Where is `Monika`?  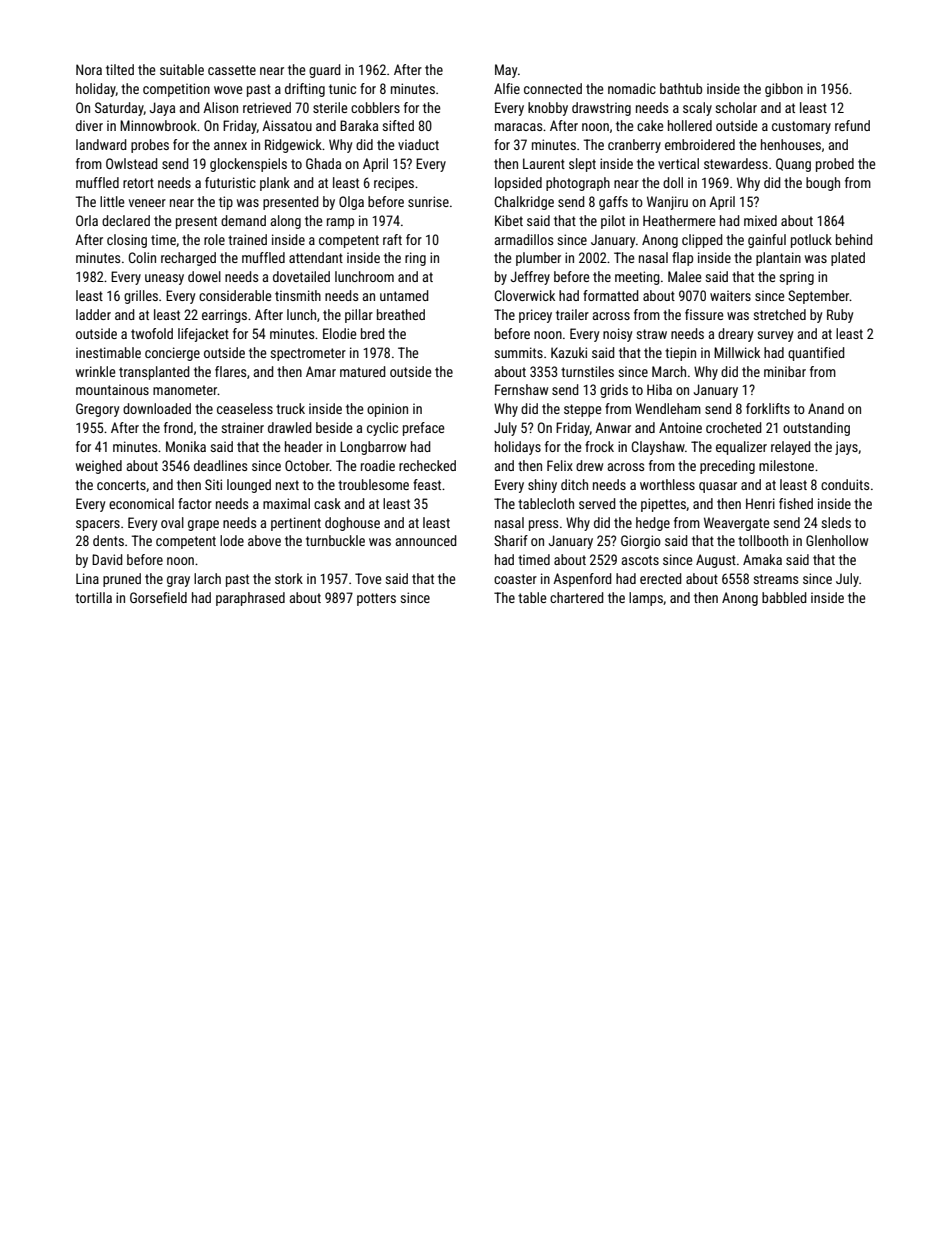
Monika is located at coordinates (186, 446).
